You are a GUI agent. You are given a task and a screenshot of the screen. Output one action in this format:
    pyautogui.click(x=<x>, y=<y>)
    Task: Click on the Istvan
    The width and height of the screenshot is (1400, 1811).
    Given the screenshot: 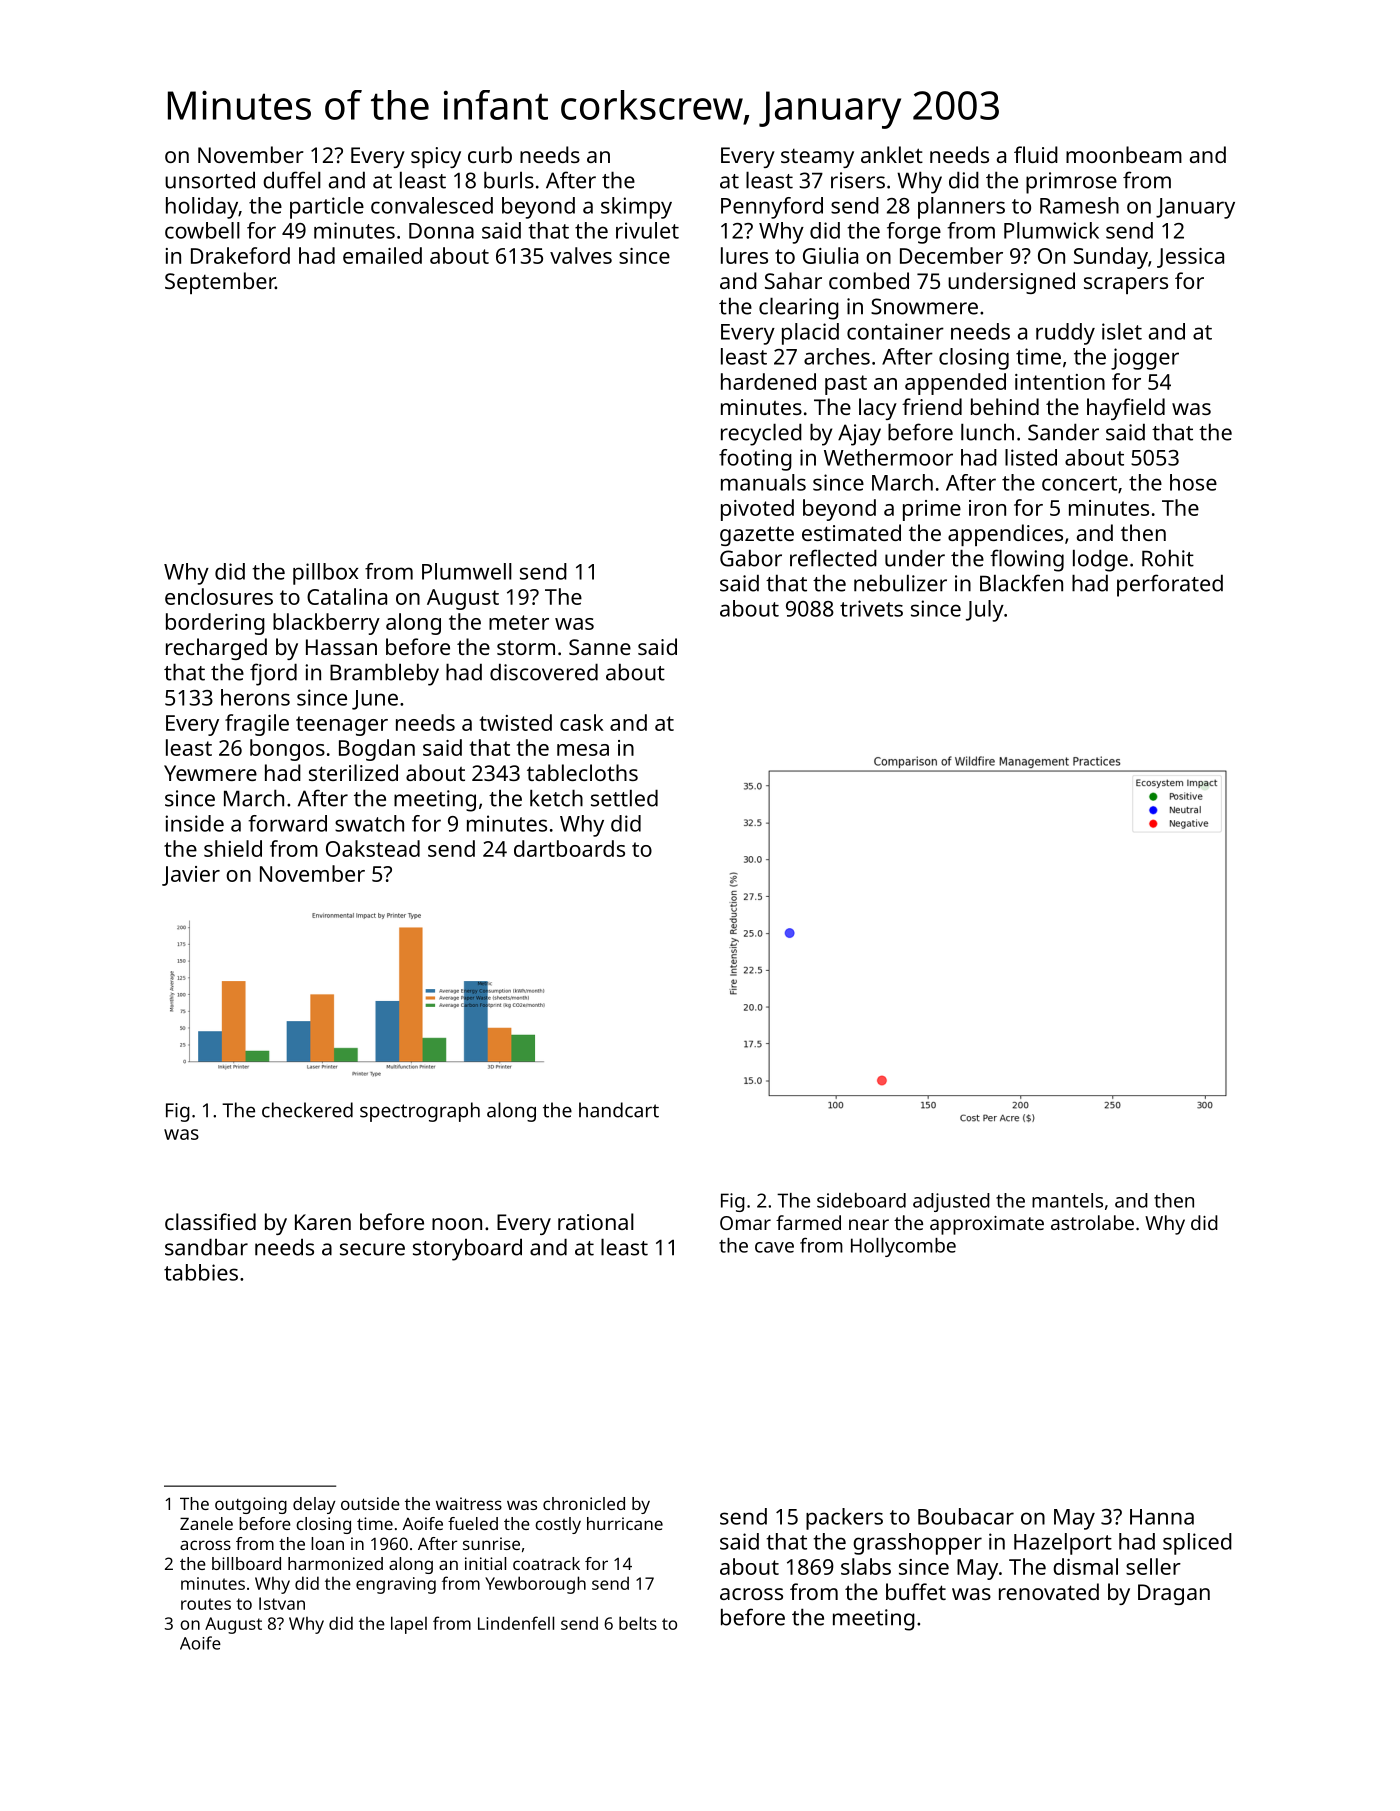 What is the action you would take?
    pyautogui.click(x=282, y=1603)
